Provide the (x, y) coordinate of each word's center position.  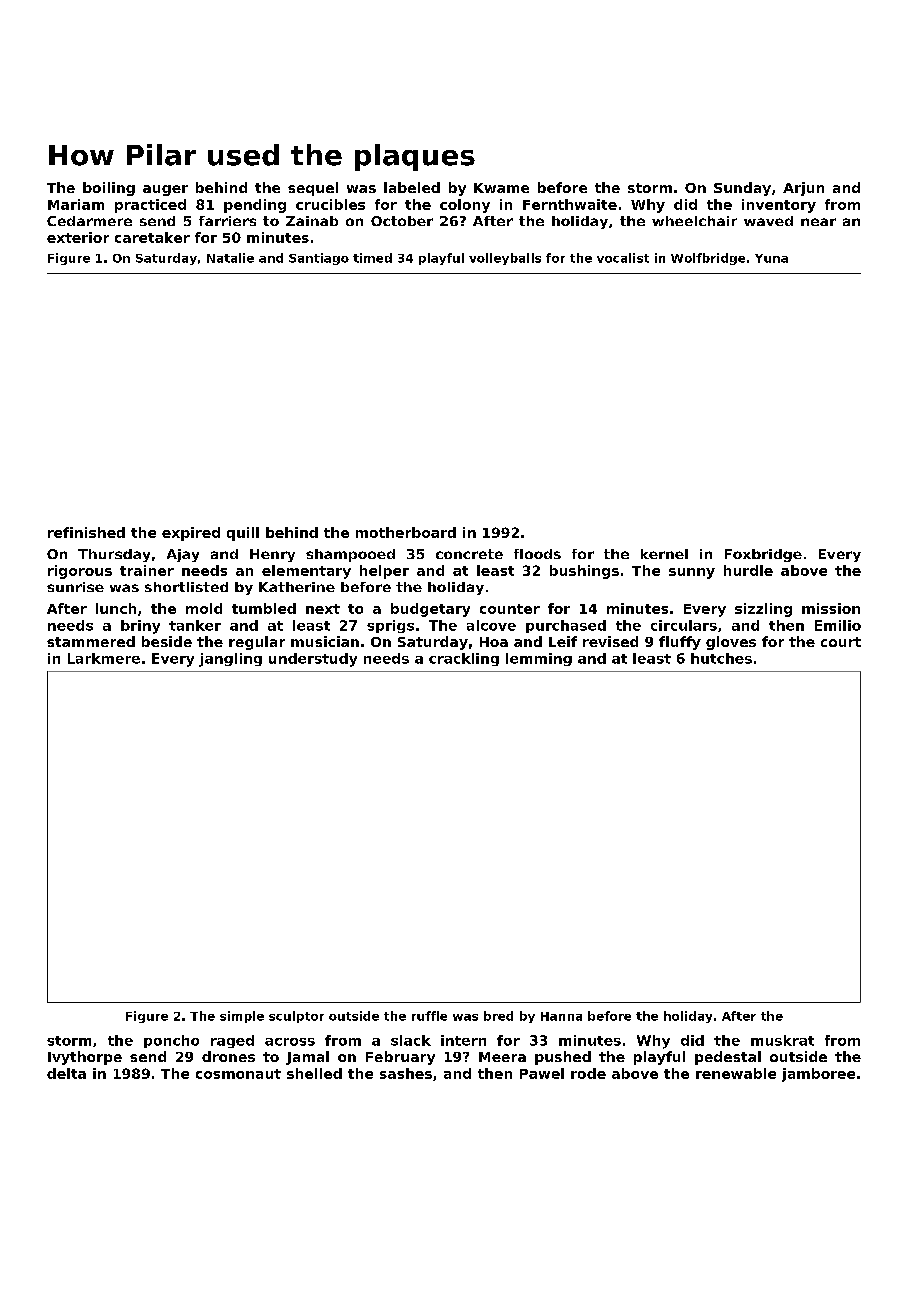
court (841, 642)
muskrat (782, 1040)
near (818, 222)
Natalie (230, 258)
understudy (313, 660)
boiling (109, 189)
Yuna (771, 258)
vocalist (623, 258)
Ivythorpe (85, 1058)
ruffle (429, 1016)
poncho (171, 1041)
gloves (731, 643)
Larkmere (104, 658)
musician (325, 641)
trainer (147, 570)
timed (372, 258)
